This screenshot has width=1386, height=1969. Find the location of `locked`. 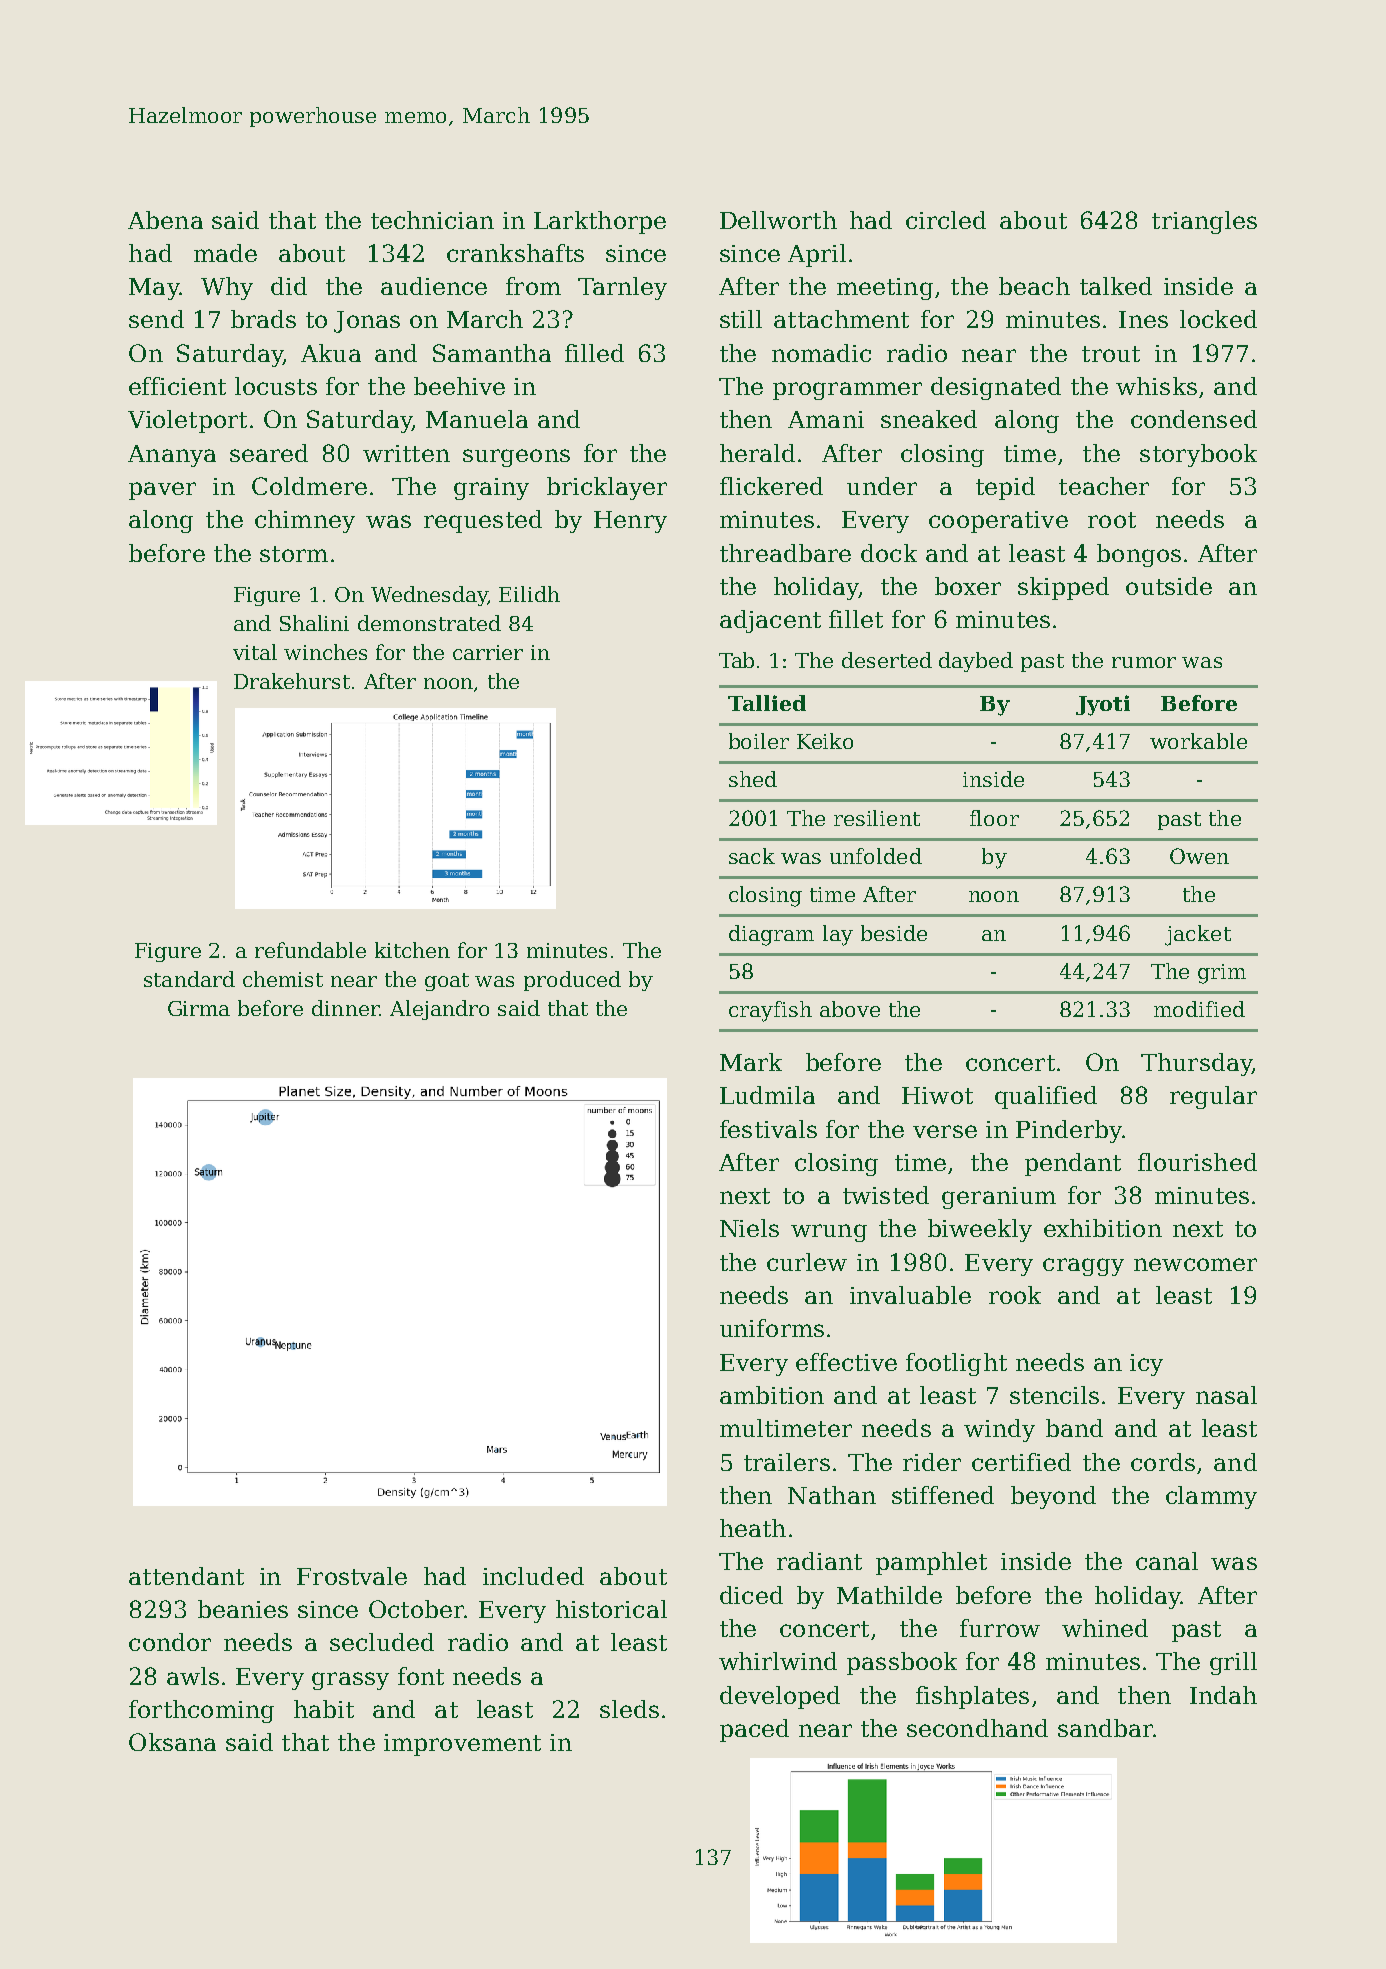

locked is located at coordinates (1218, 319).
